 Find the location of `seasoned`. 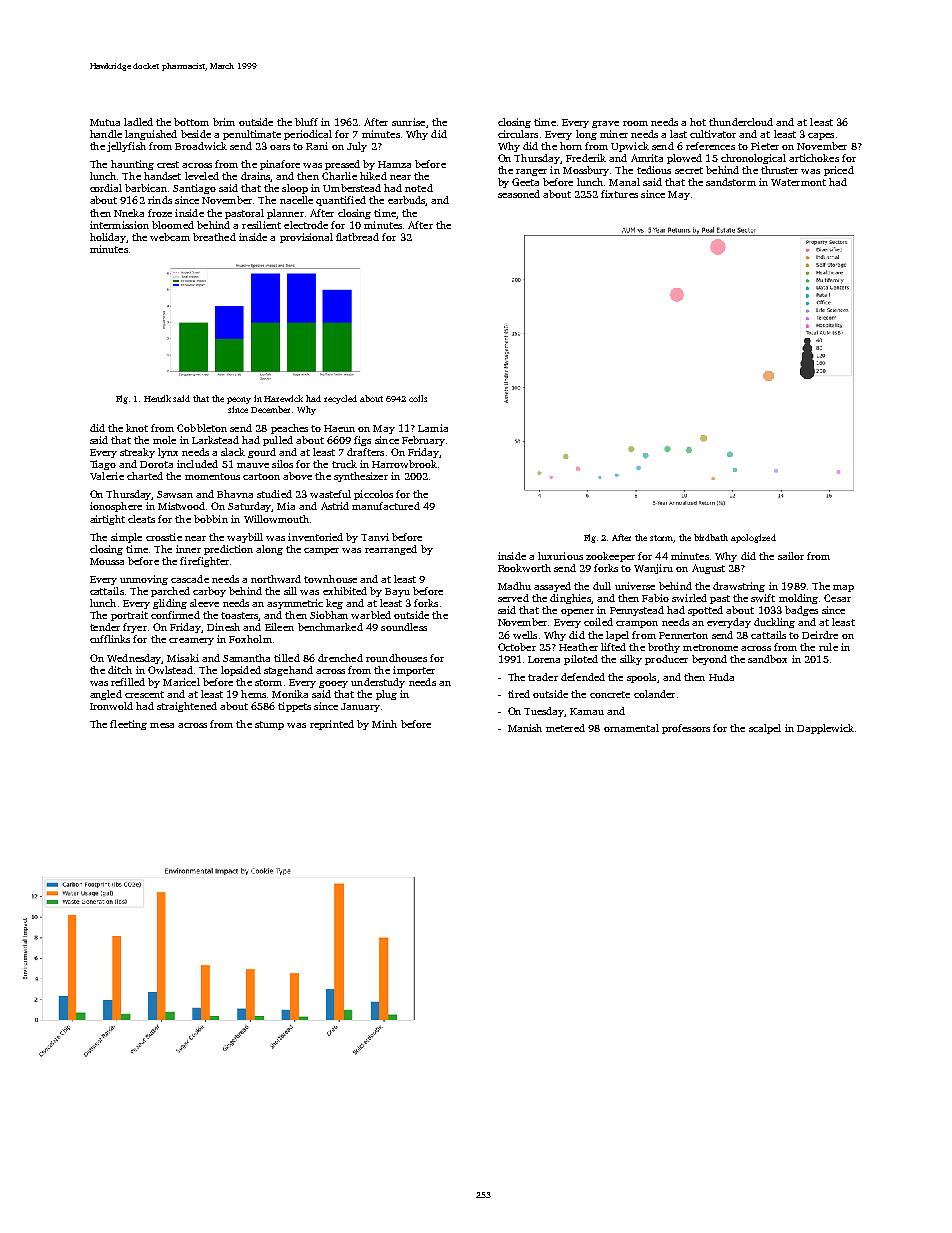

seasoned is located at coordinates (519, 194).
